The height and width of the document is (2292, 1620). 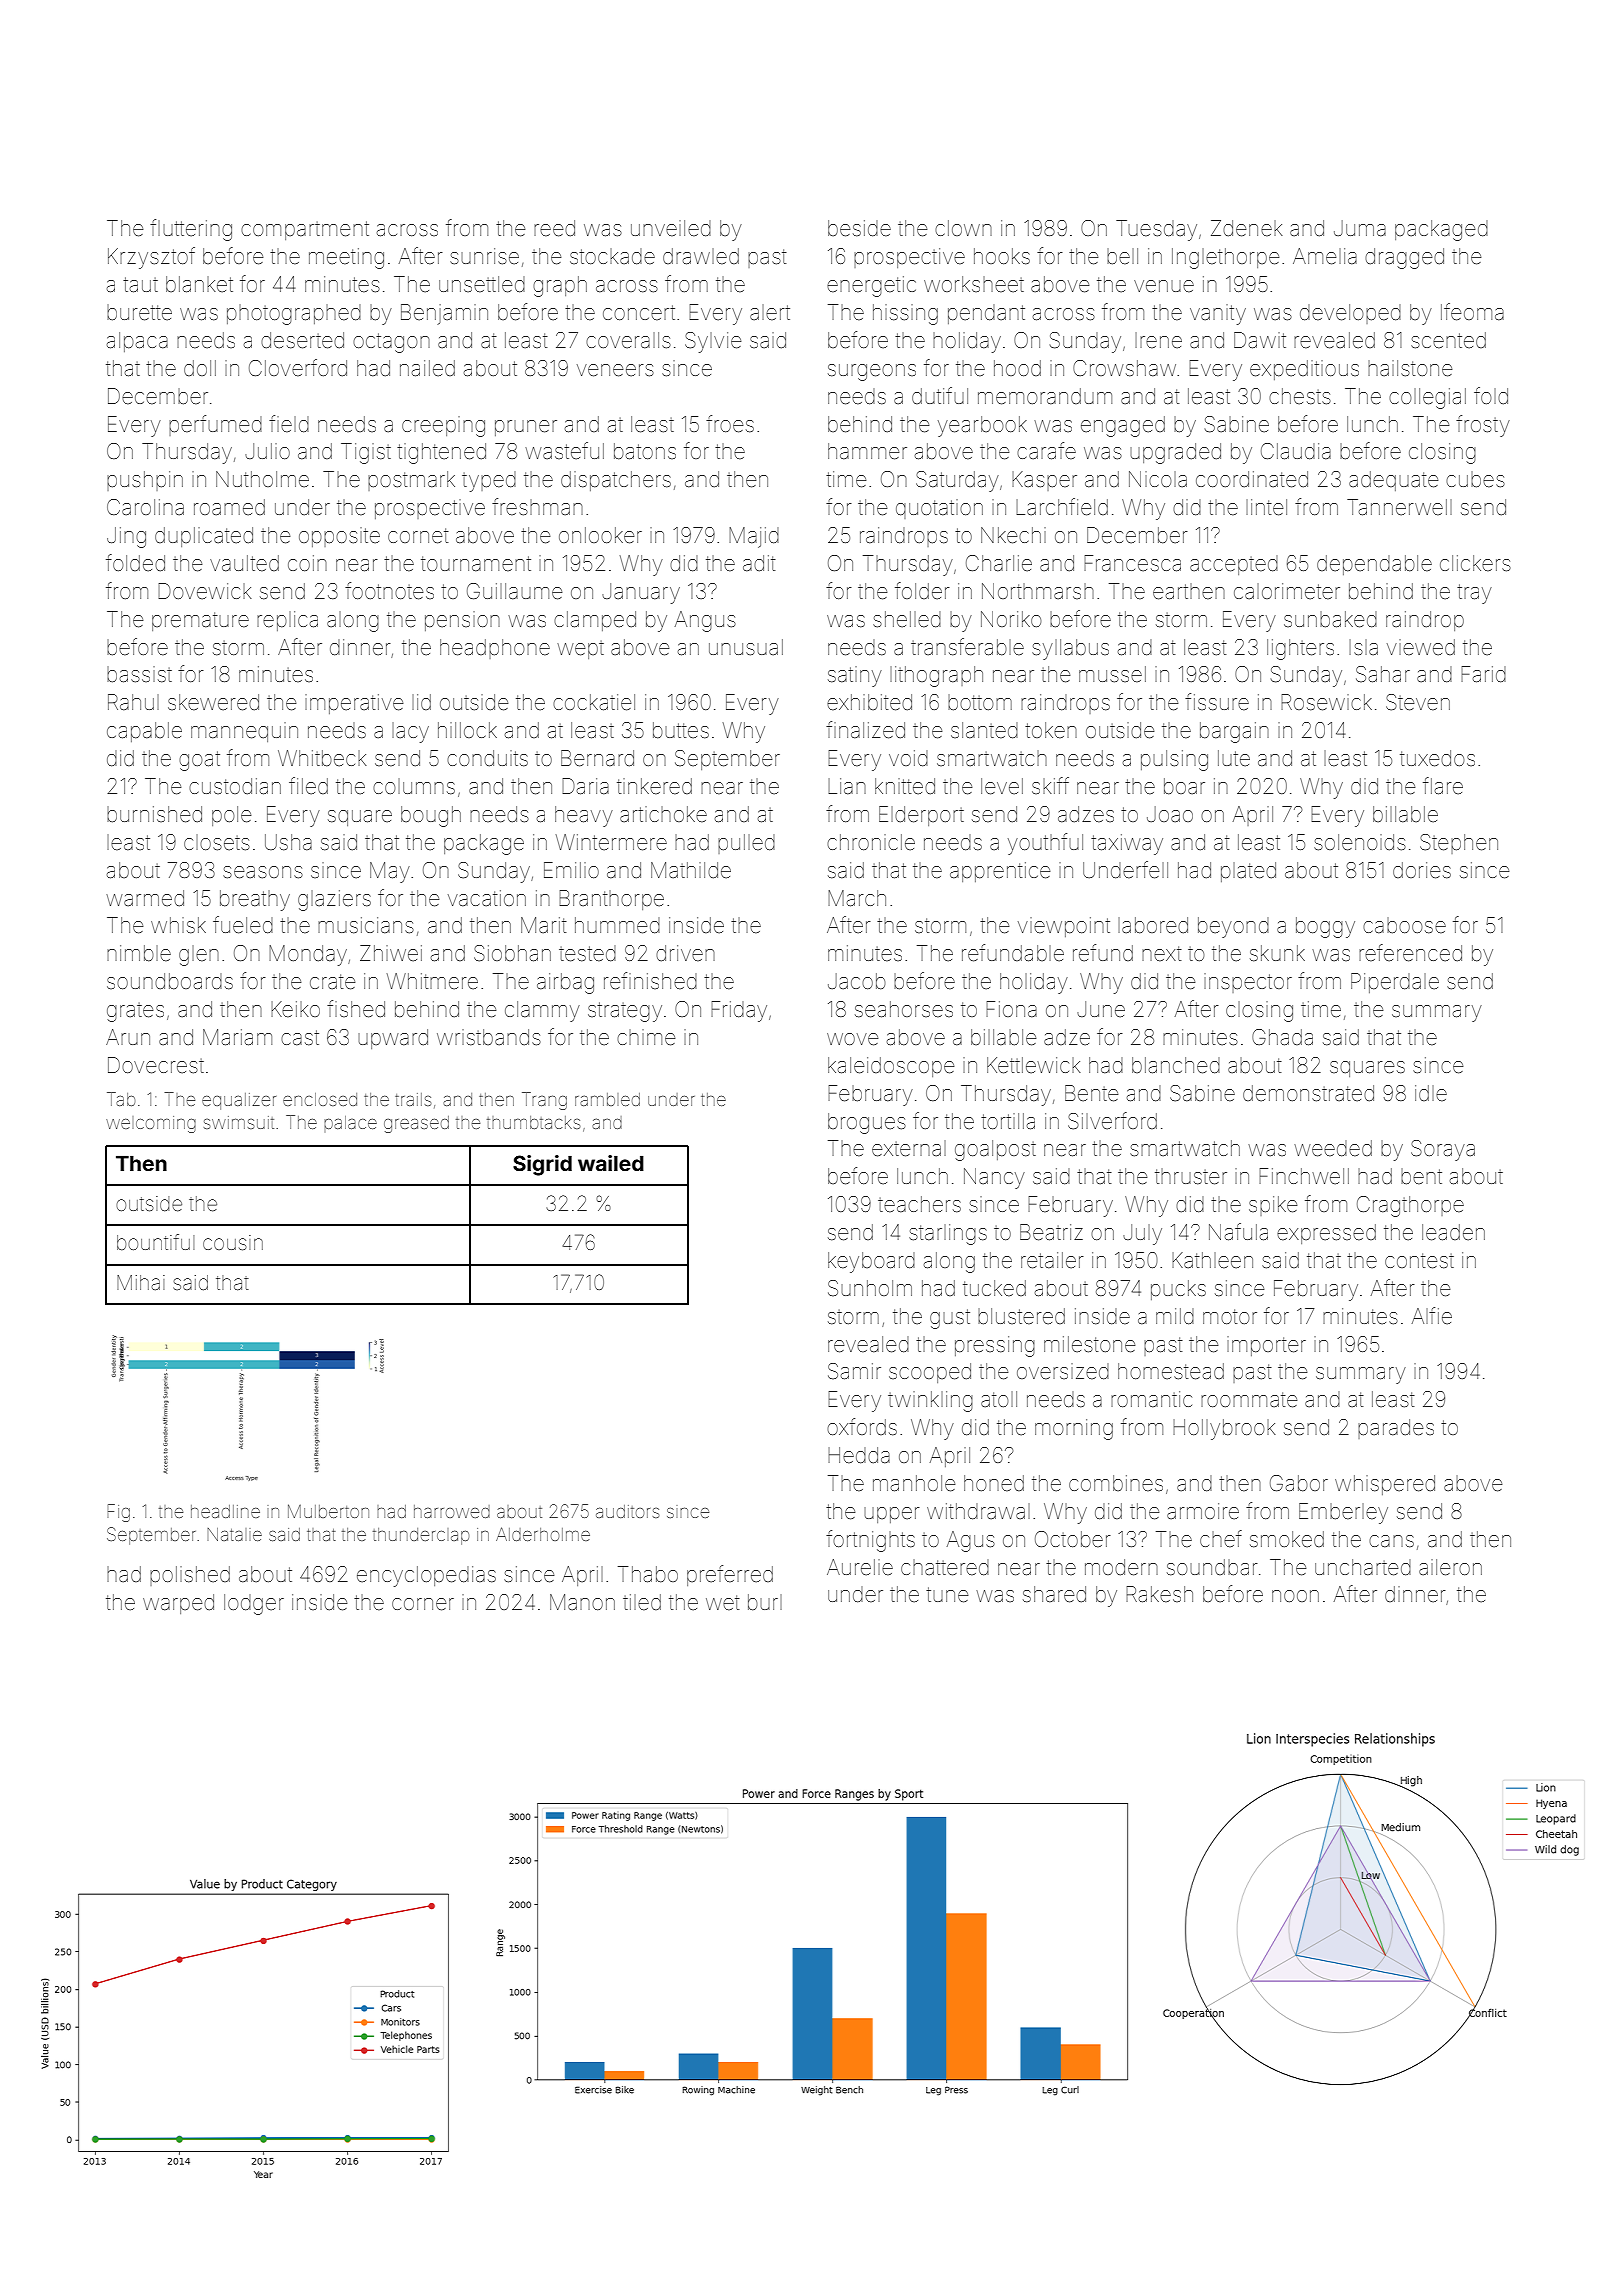 I want to click on cast, so click(x=300, y=1037).
